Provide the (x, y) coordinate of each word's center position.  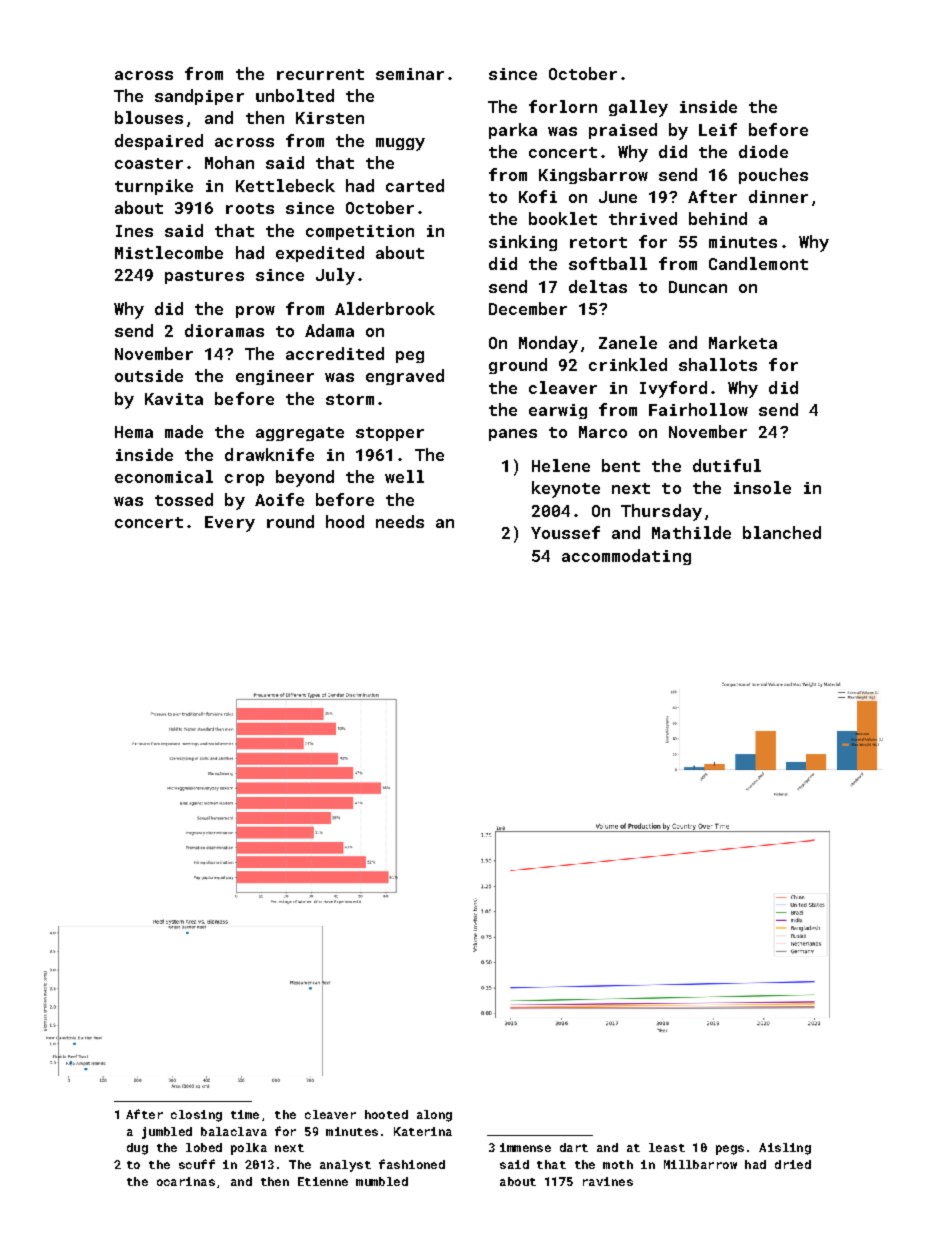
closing (196, 1116)
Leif (718, 129)
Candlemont (758, 263)
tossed (184, 499)
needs (400, 521)
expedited (320, 254)
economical (164, 476)
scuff (197, 1164)
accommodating (626, 557)
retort (598, 242)
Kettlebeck (285, 185)
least (667, 1147)
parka (513, 131)
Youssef (565, 532)
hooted (386, 1114)
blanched (782, 532)
